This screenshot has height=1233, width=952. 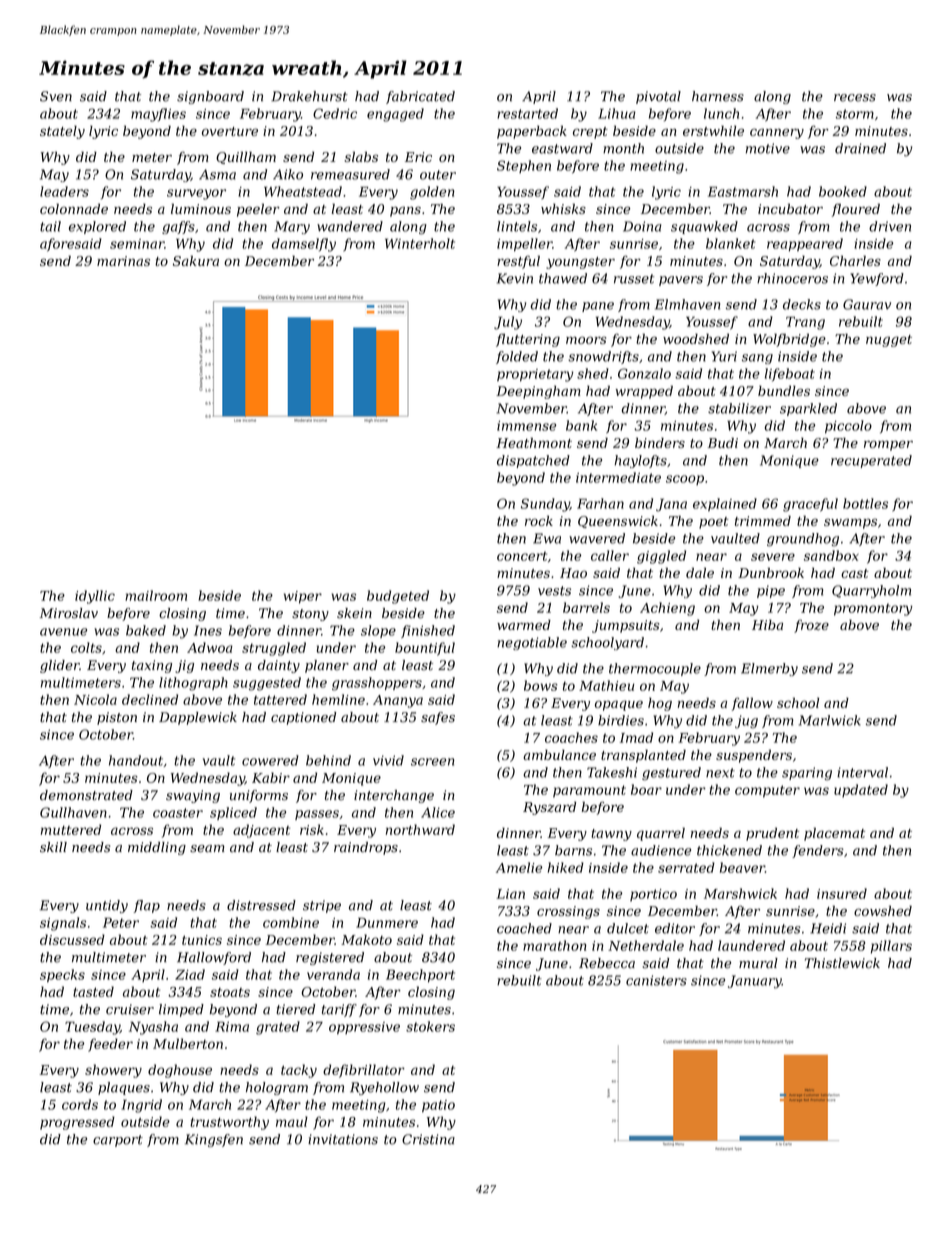 What do you see at coordinates (118, 1141) in the screenshot?
I see `carport` at bounding box center [118, 1141].
